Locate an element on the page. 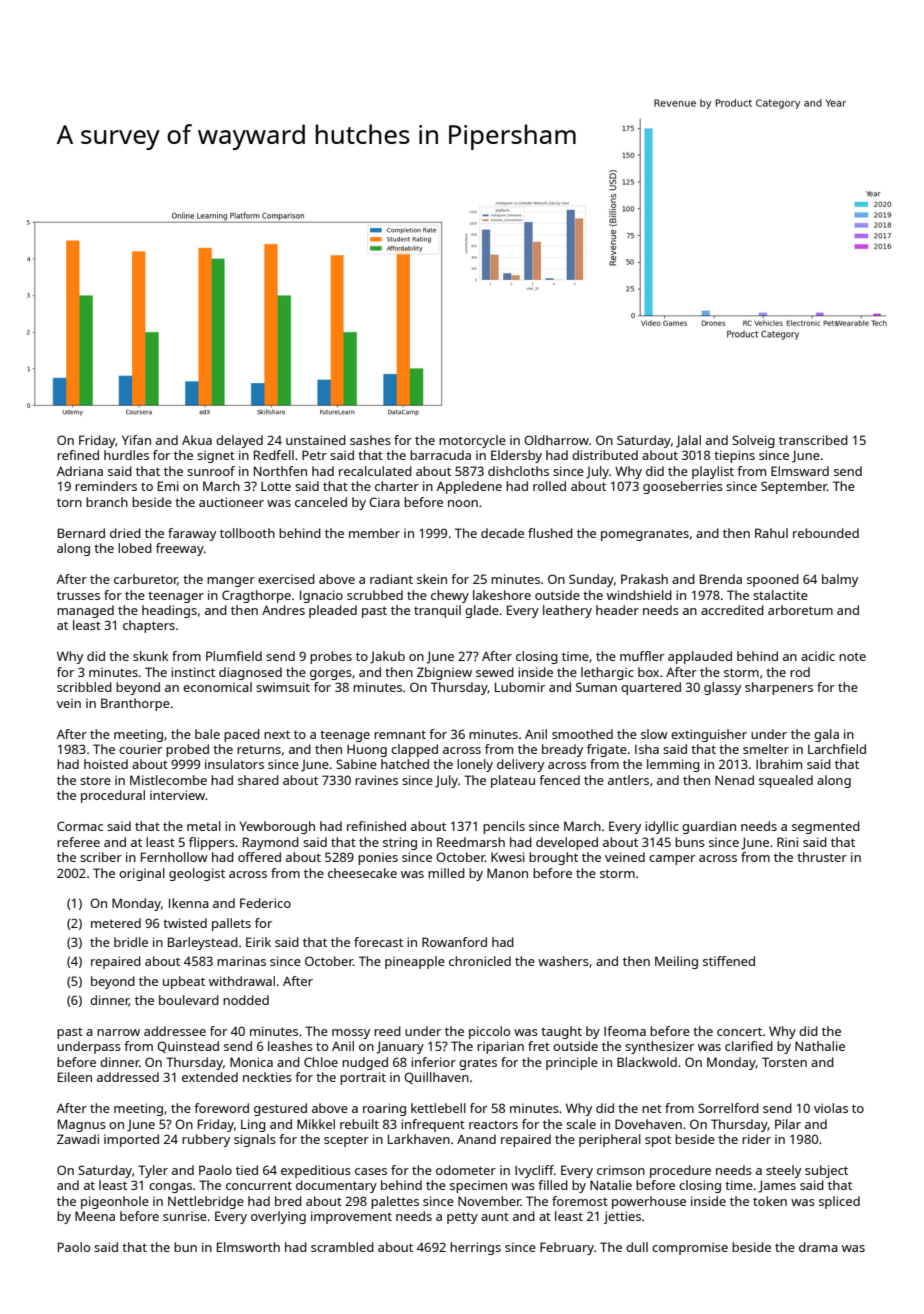 The image size is (924, 1314). Manon is located at coordinates (507, 873).
